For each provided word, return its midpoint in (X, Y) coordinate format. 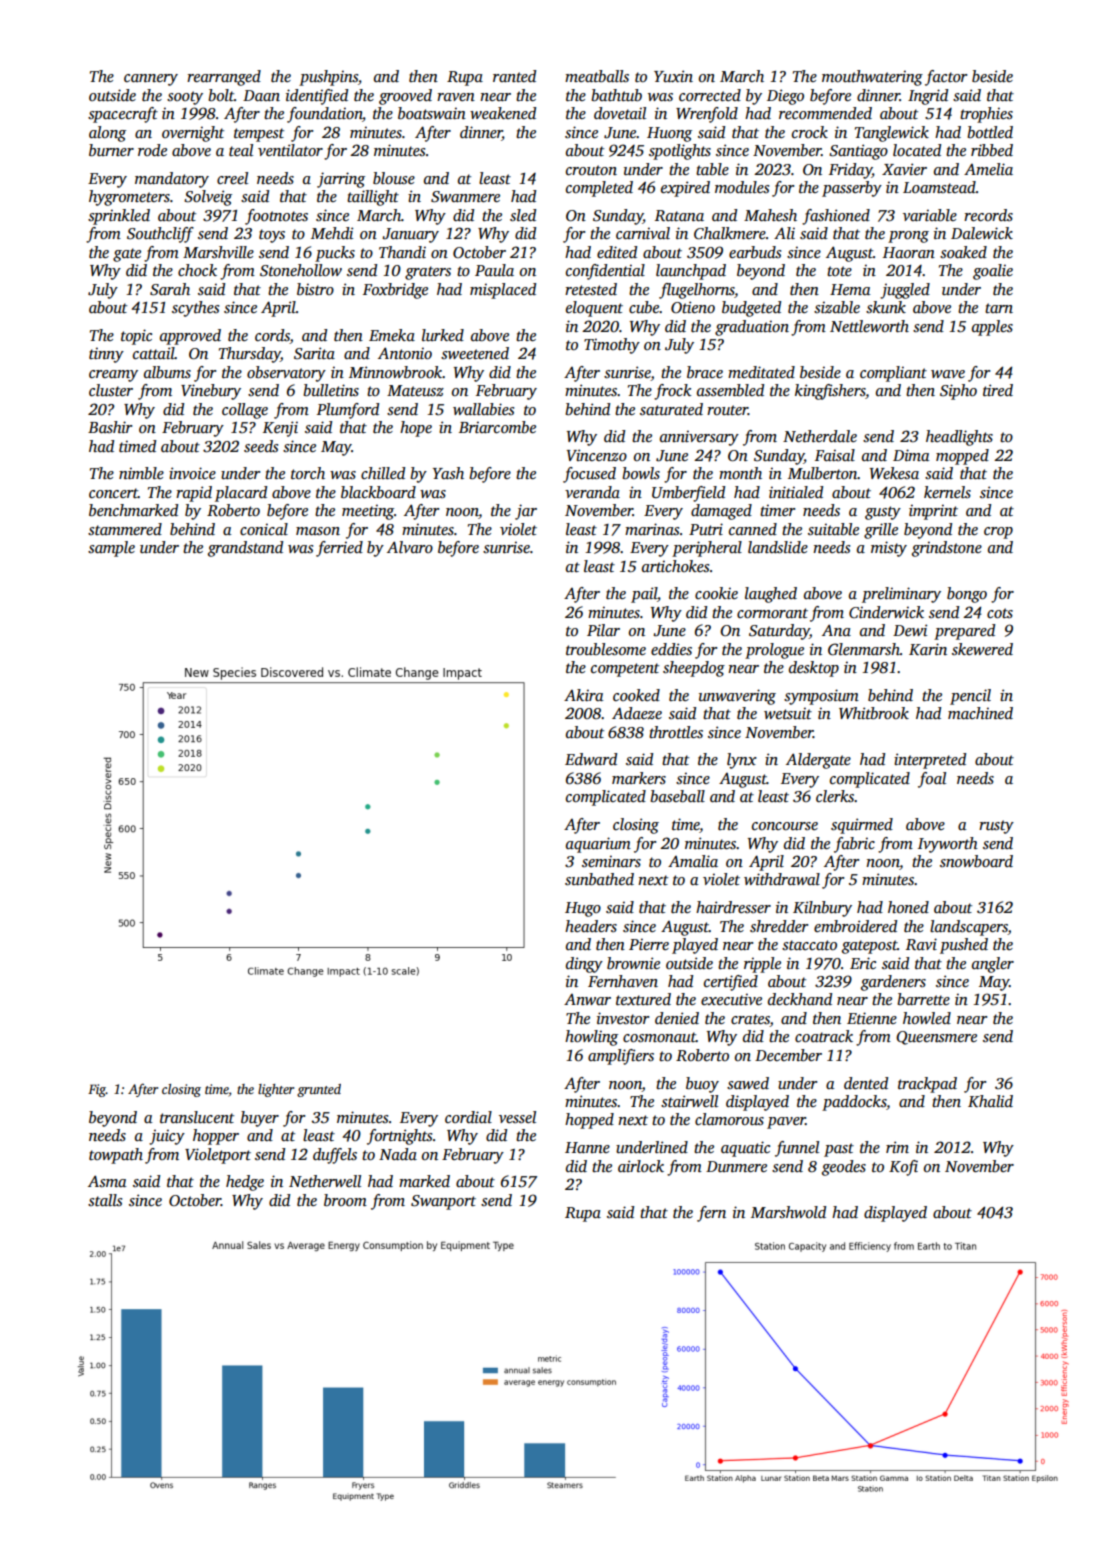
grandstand (245, 549)
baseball (677, 796)
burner (111, 150)
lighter (276, 1090)
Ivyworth (948, 845)
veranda (592, 492)
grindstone (947, 549)
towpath (116, 1156)
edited (617, 252)
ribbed (992, 150)
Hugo (583, 909)
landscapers (969, 928)
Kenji (280, 429)
